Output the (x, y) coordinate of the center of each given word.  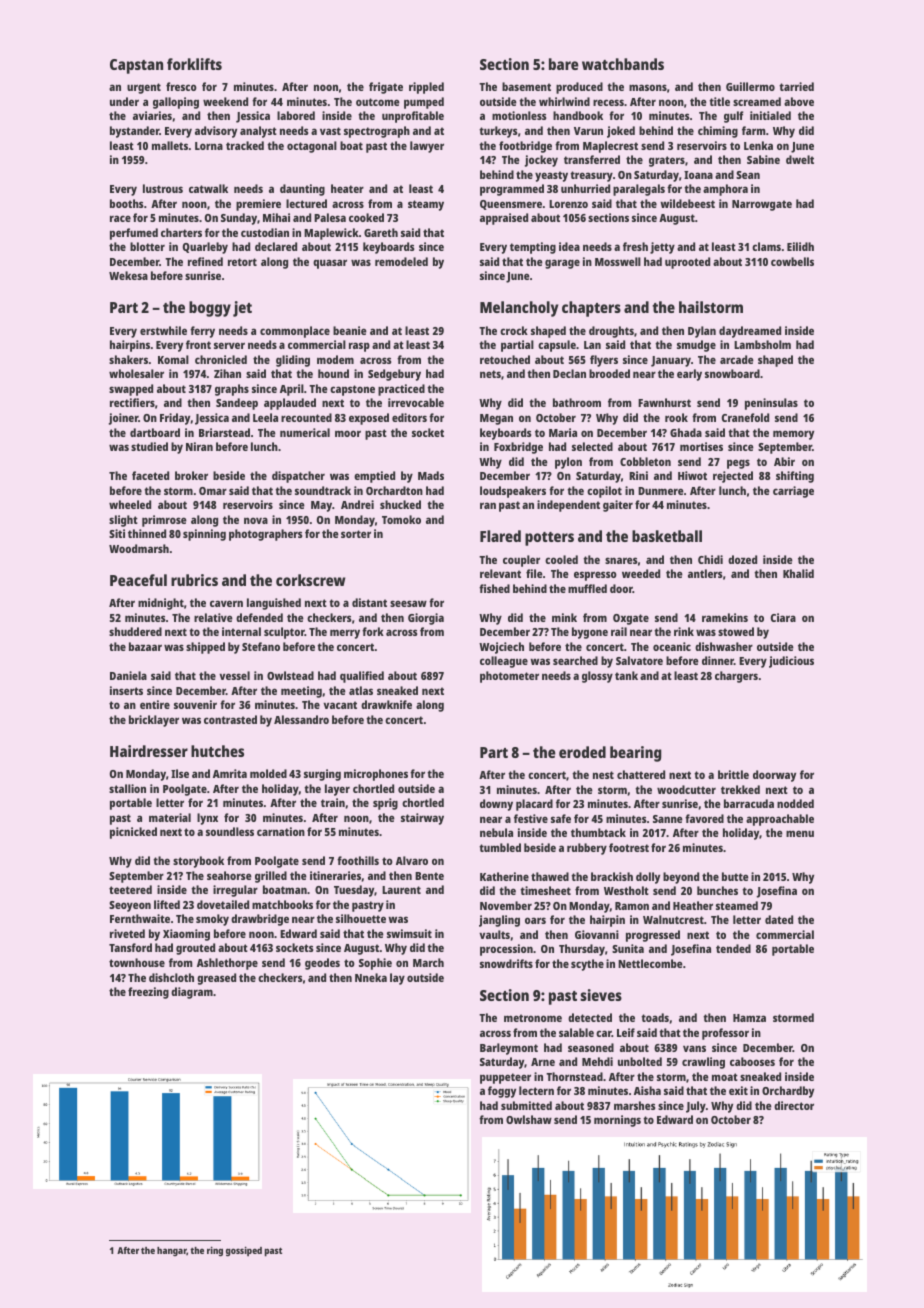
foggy (502, 1092)
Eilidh (800, 246)
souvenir (195, 704)
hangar (172, 1251)
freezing (148, 993)
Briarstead (224, 432)
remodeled (401, 261)
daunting (302, 190)
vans (694, 1048)
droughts (611, 332)
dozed (742, 559)
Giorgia (426, 619)
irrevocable (416, 402)
